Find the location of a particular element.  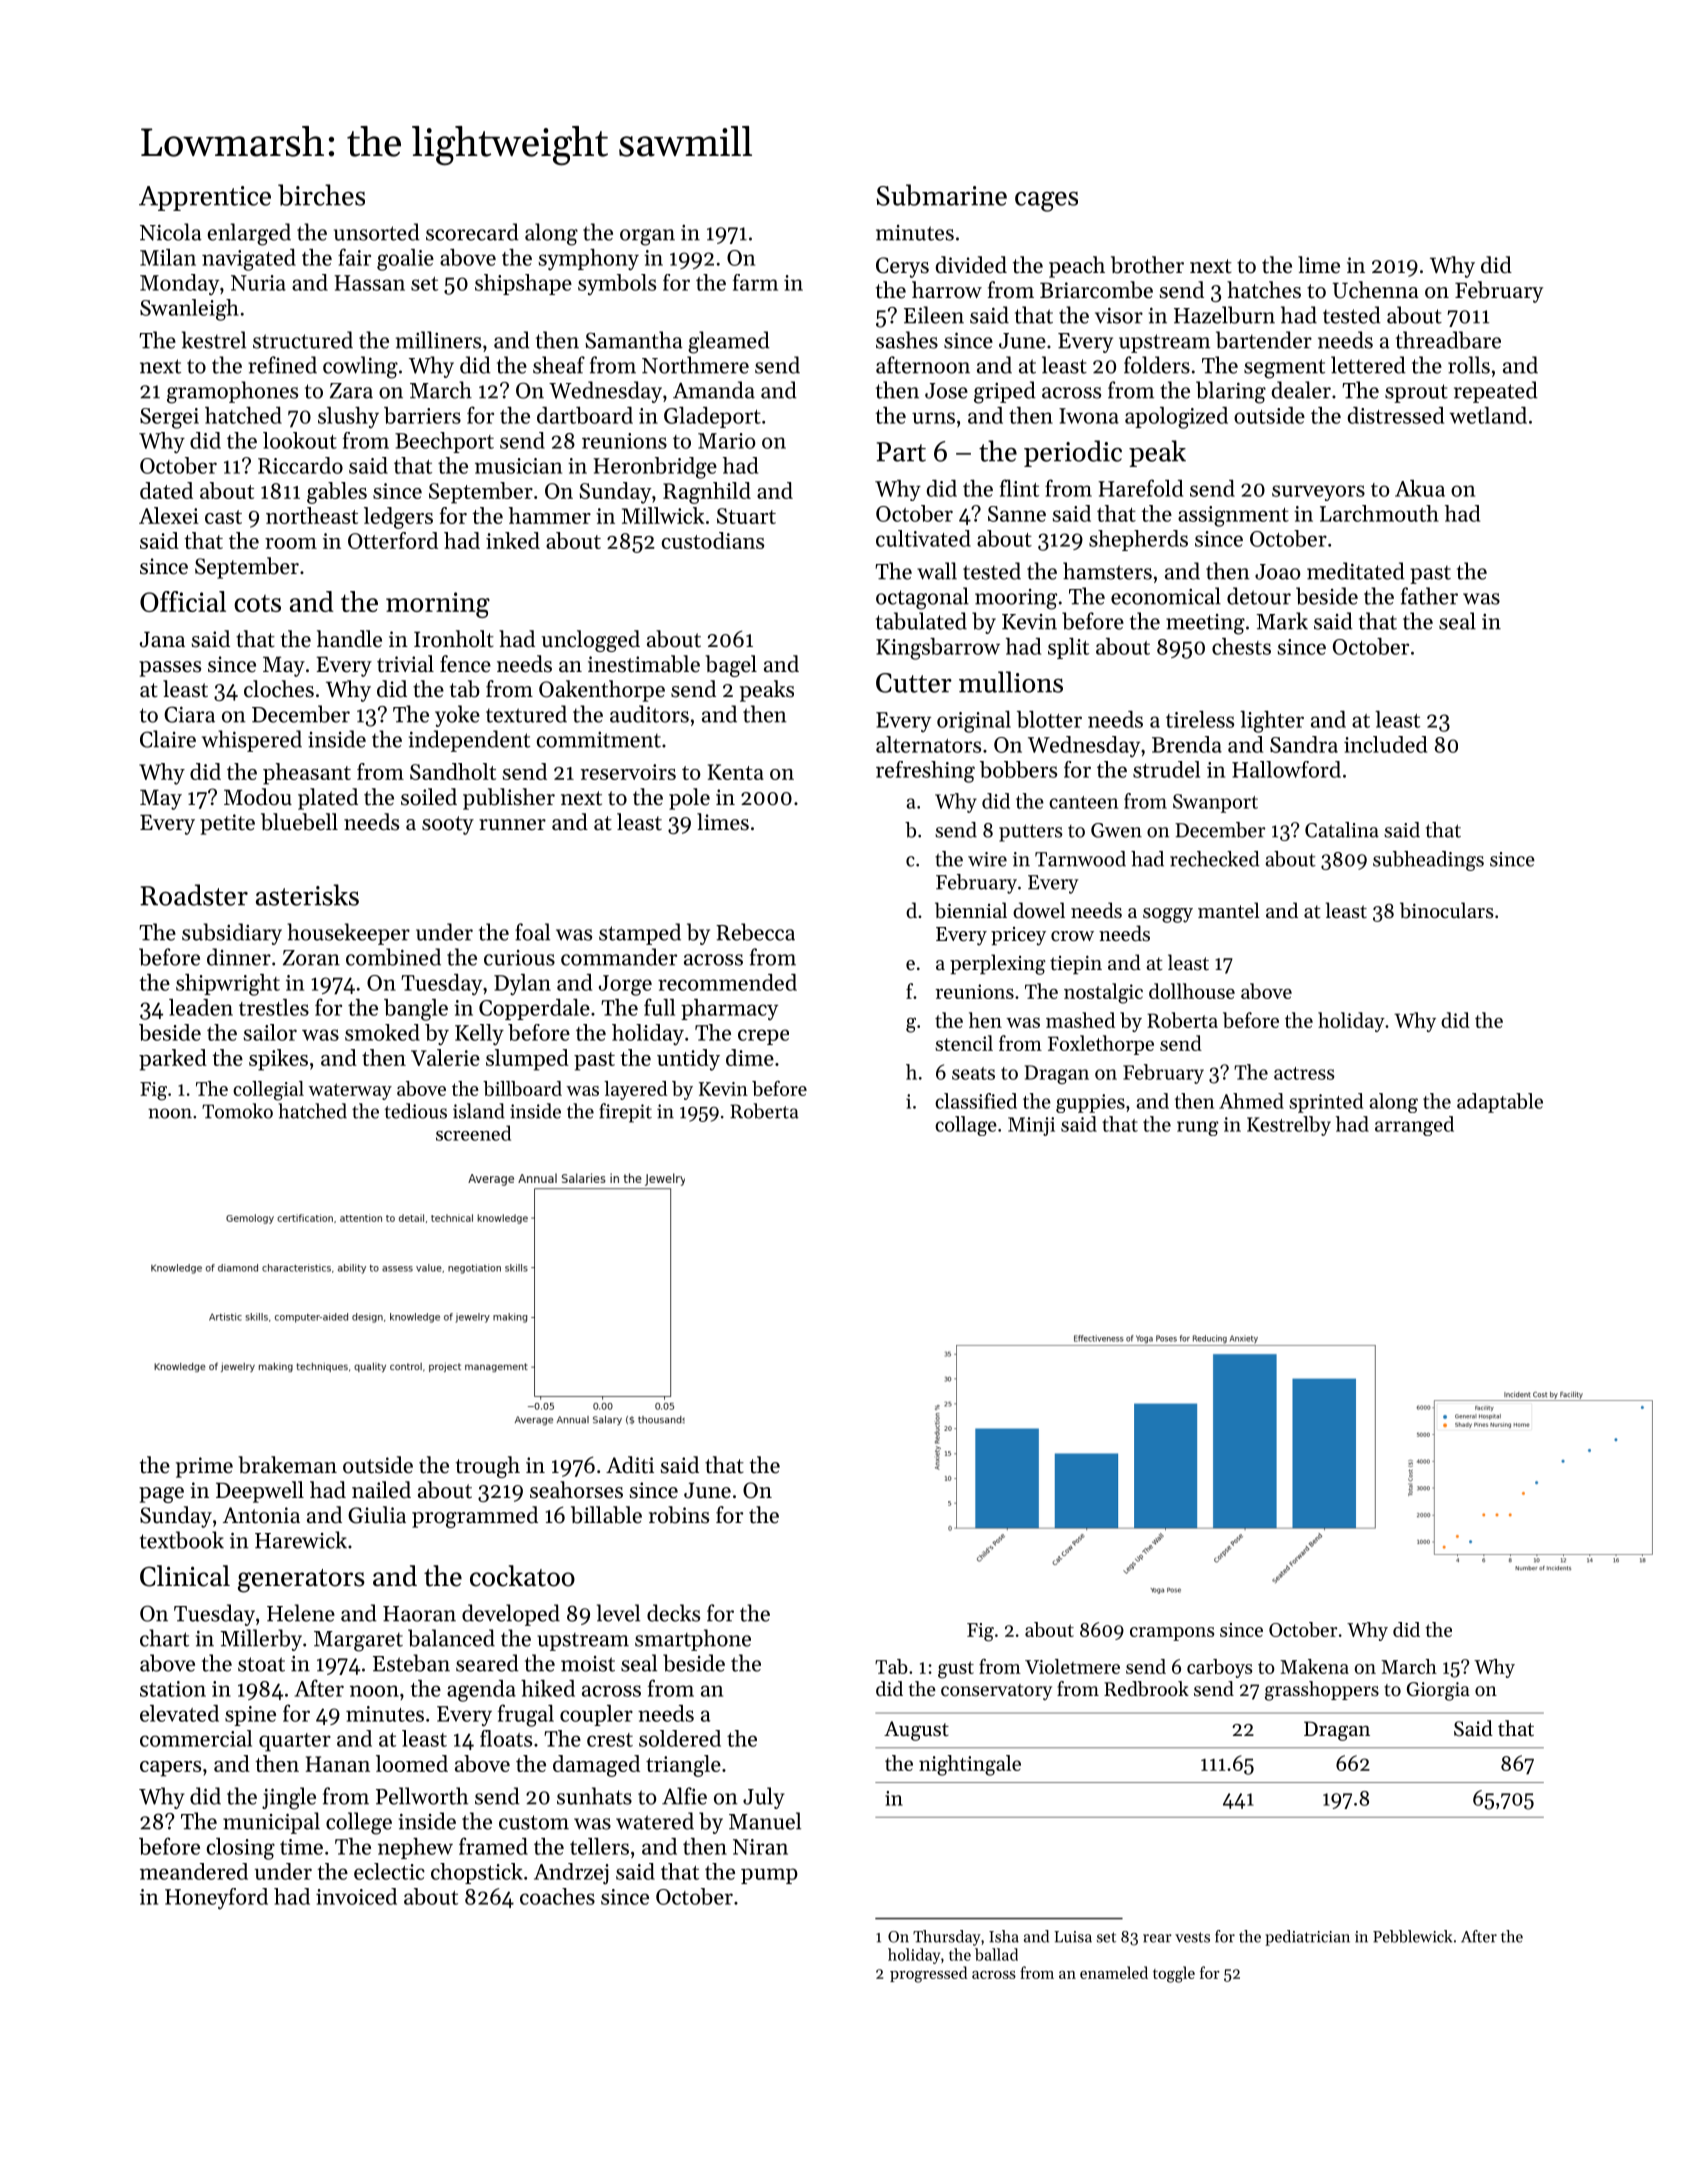

progressed is located at coordinates (928, 1974).
